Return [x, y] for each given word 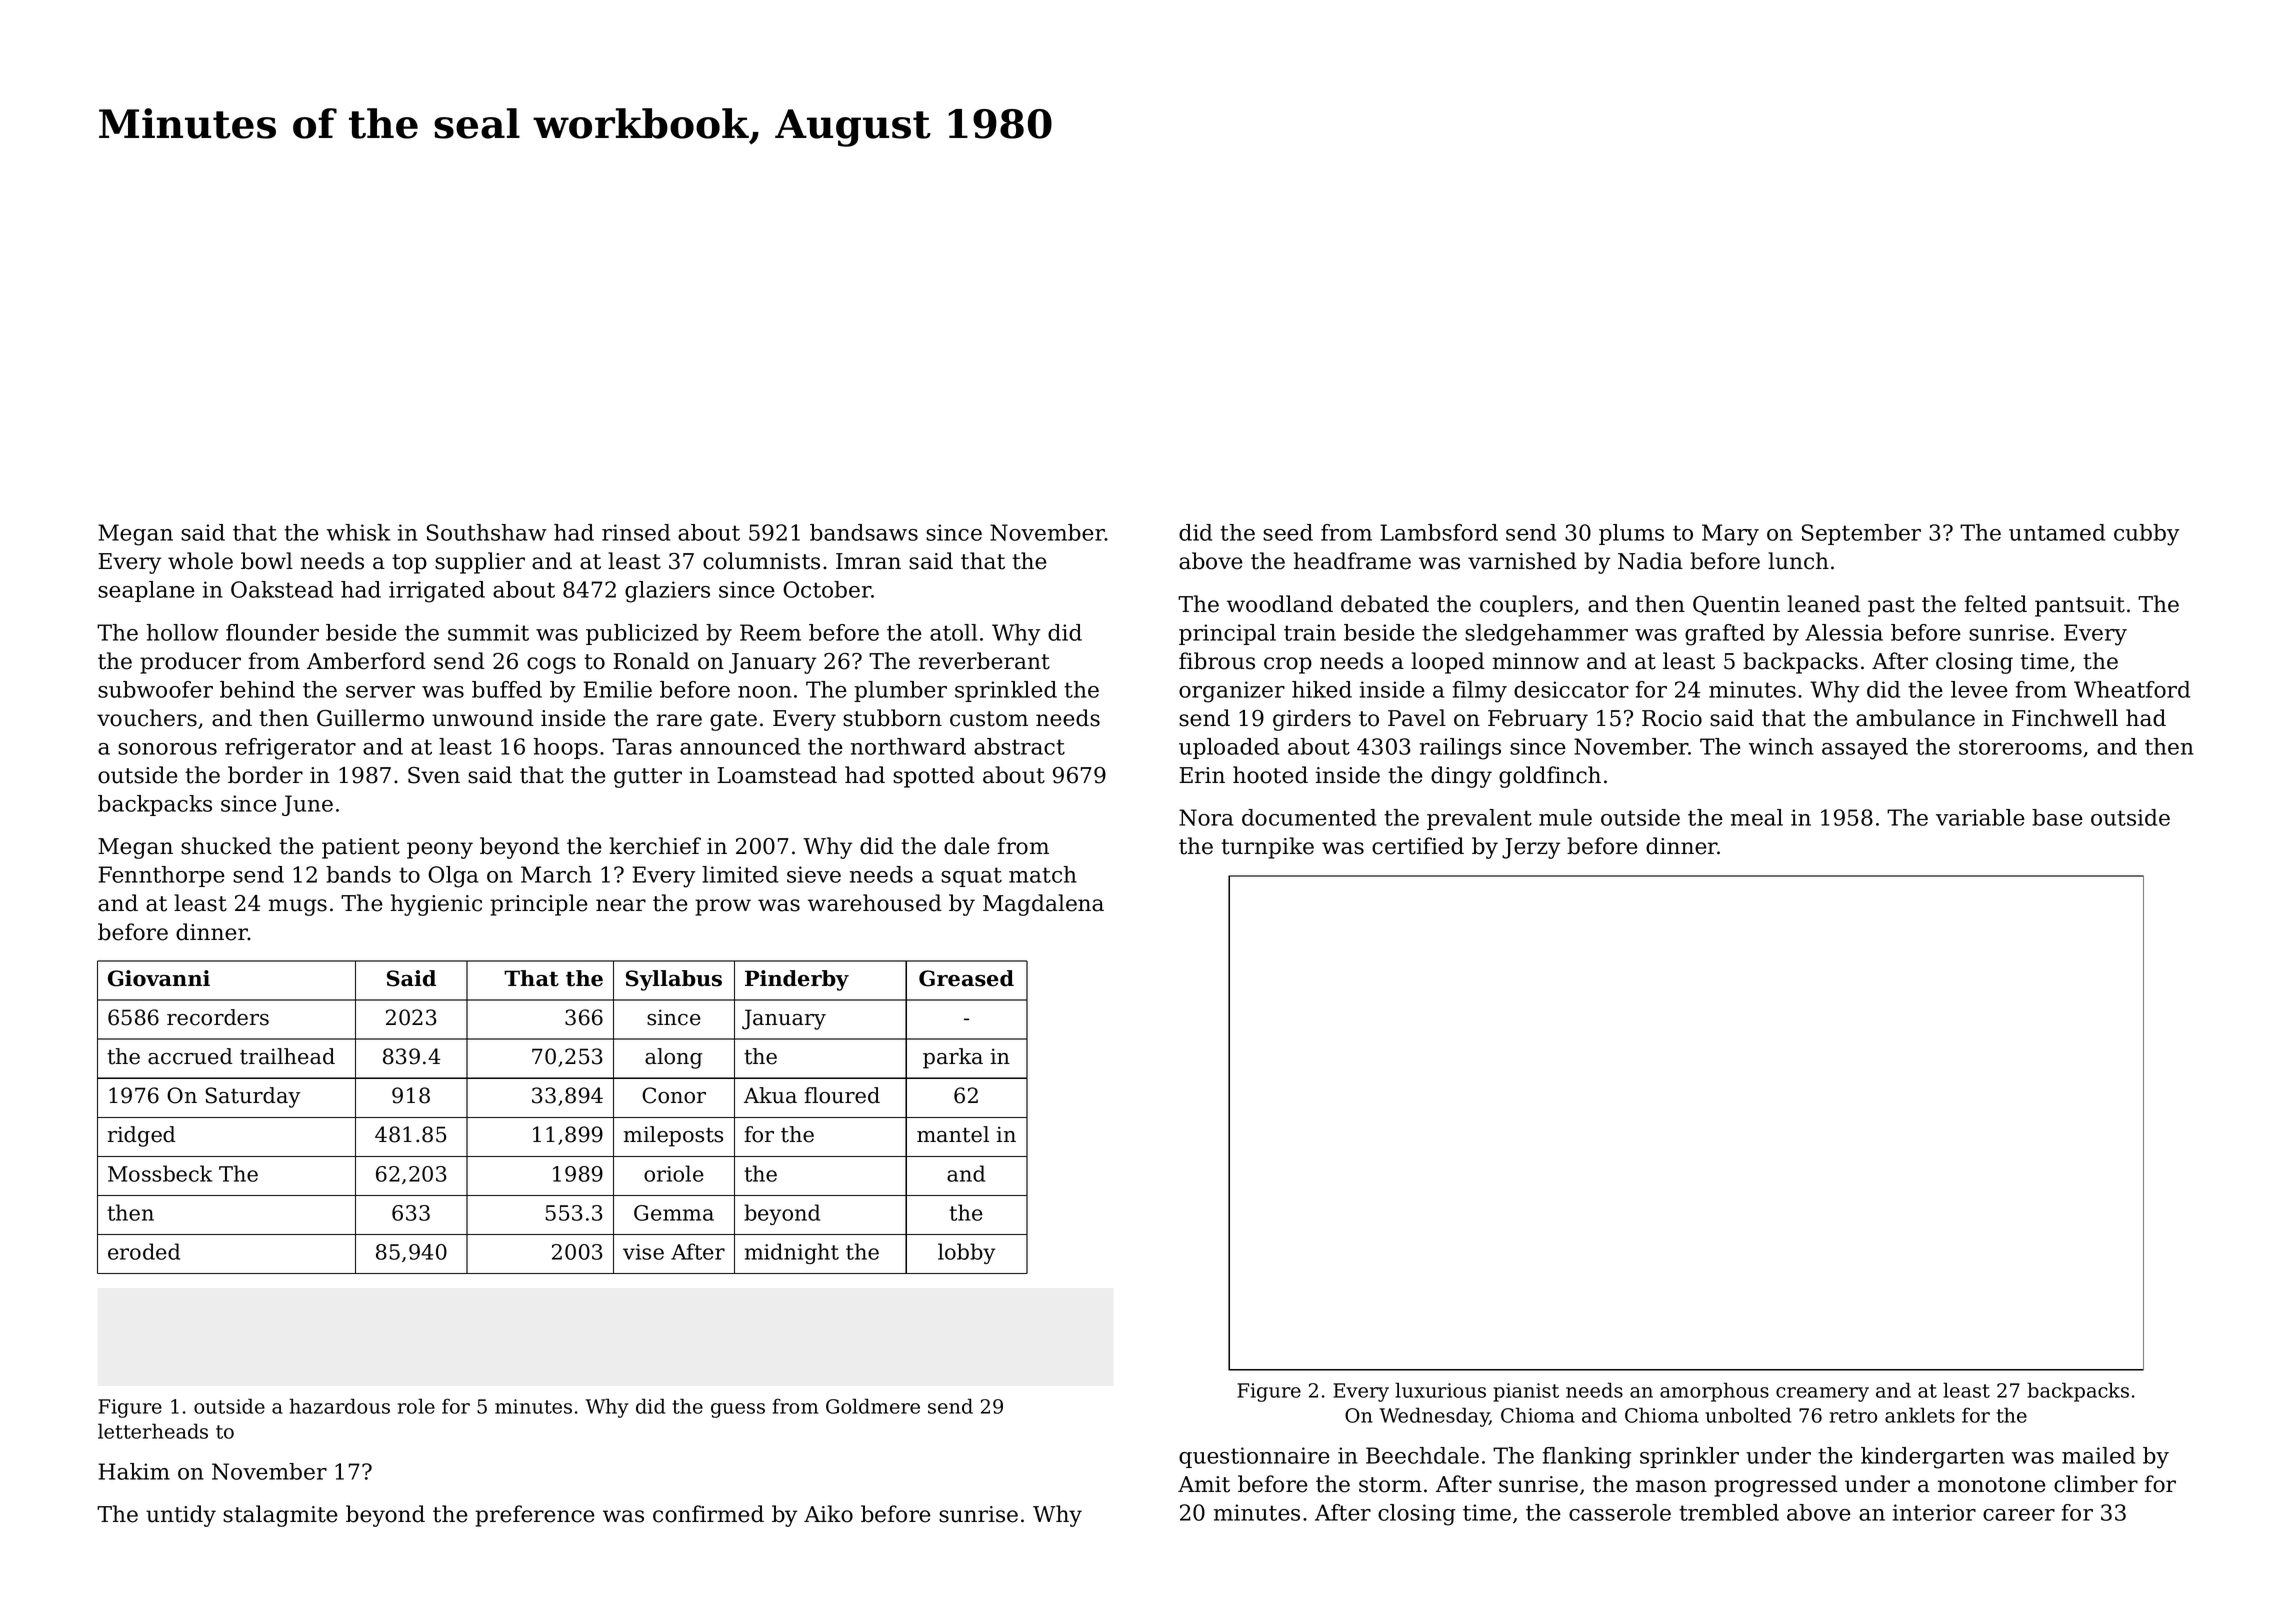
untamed [2057, 532]
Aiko [828, 1514]
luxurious [1440, 1390]
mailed [2098, 1455]
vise [643, 1252]
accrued [190, 1056]
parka [953, 1058]
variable [1980, 817]
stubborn [892, 718]
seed [1288, 532]
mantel [953, 1134]
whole [200, 561]
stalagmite [280, 1516]
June [307, 805]
